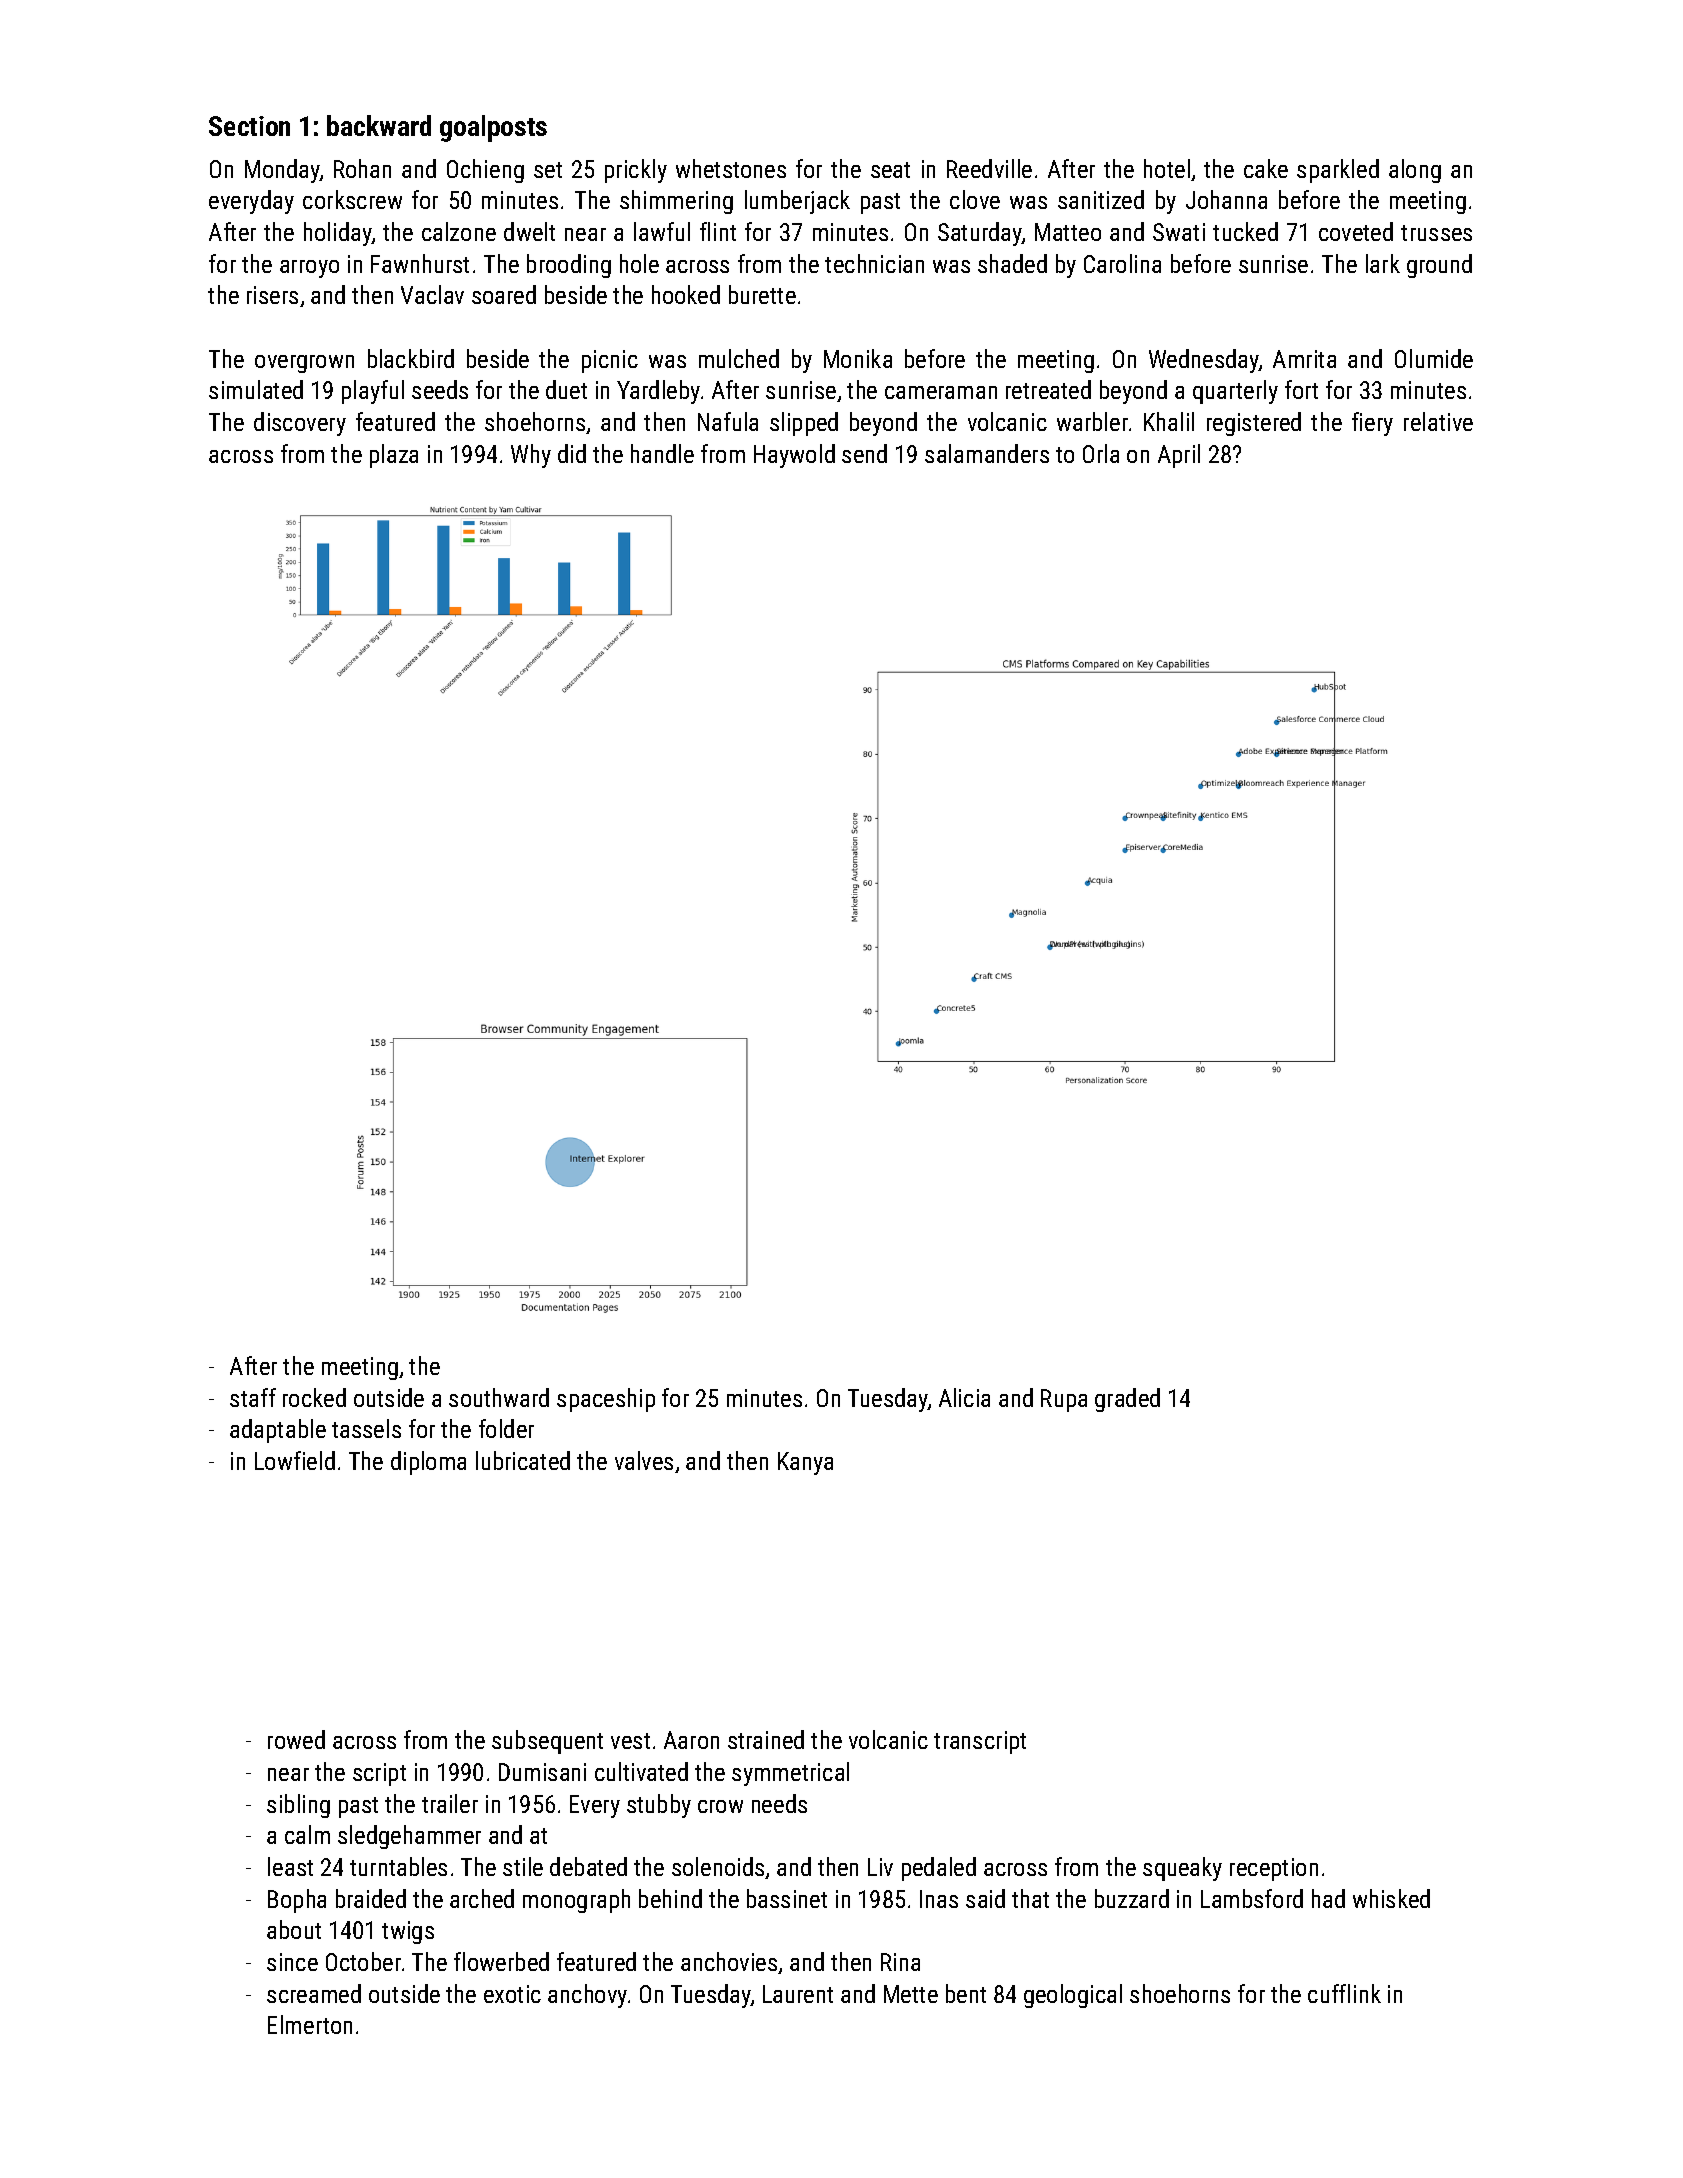 Image resolution: width=1683 pixels, height=2178 pixels. I want to click on discovery, so click(300, 424).
